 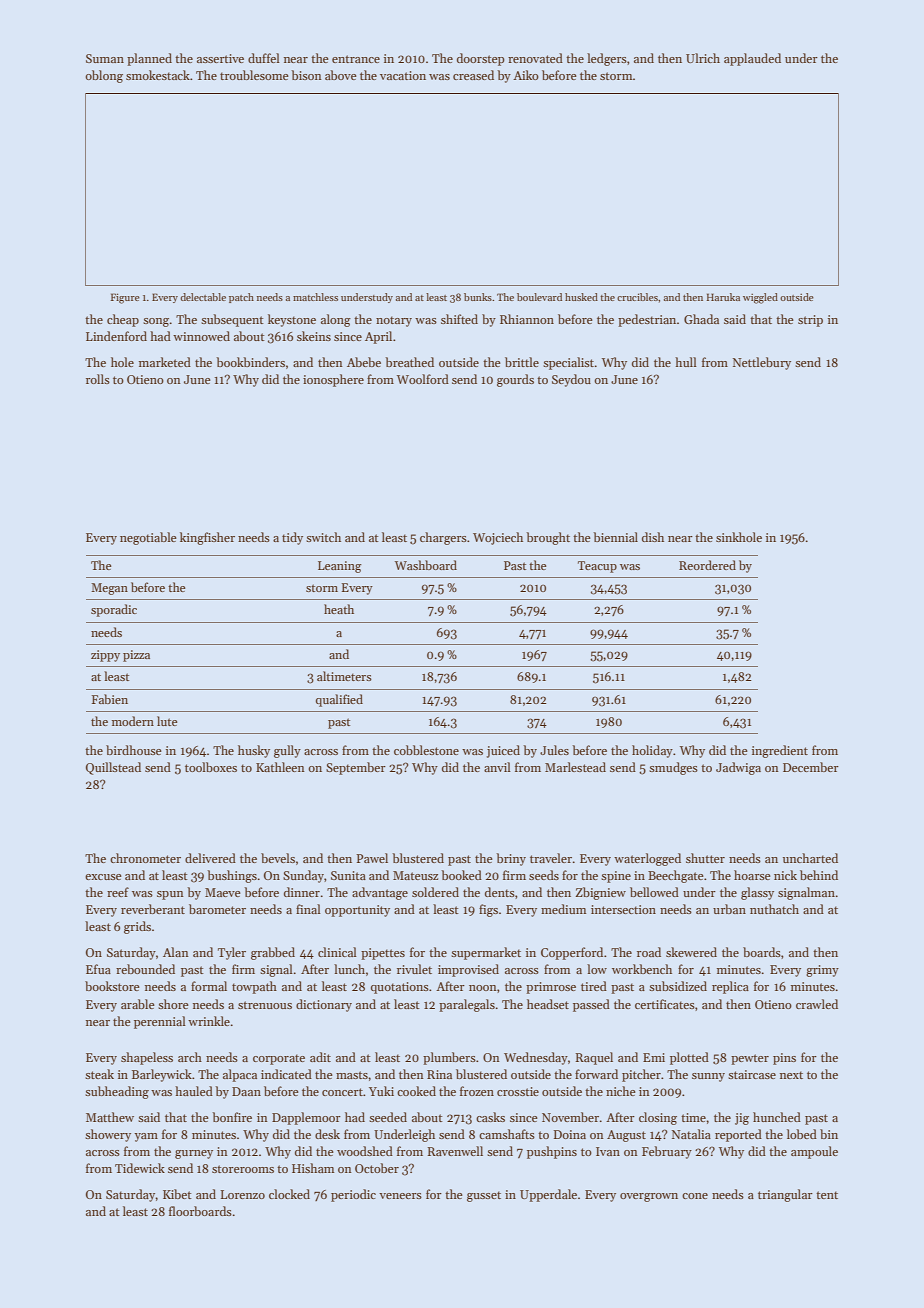 What do you see at coordinates (752, 59) in the screenshot?
I see `applauded` at bounding box center [752, 59].
